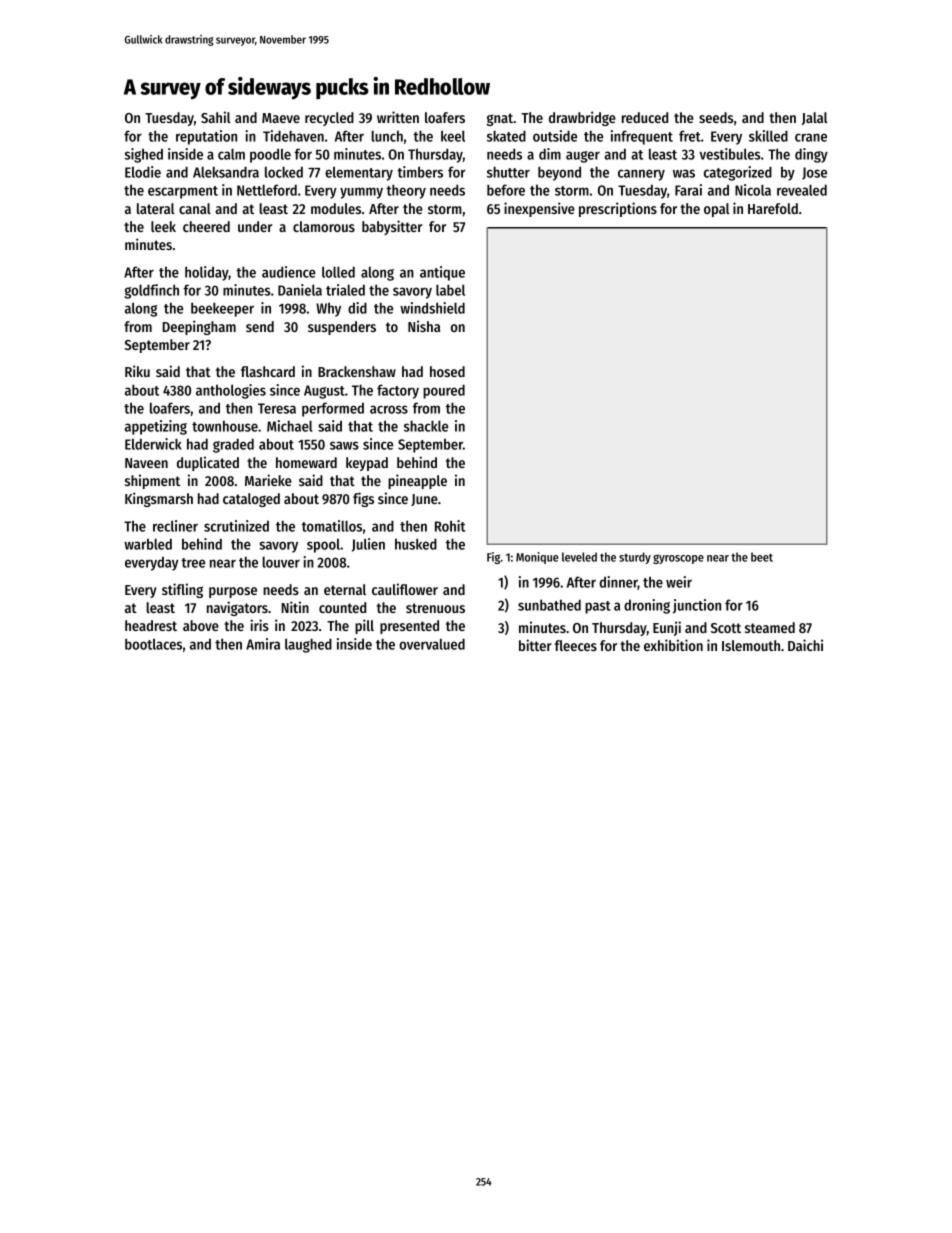 Image resolution: width=952 pixels, height=1233 pixels. Describe the element at coordinates (717, 210) in the image. I see `opal` at that location.
